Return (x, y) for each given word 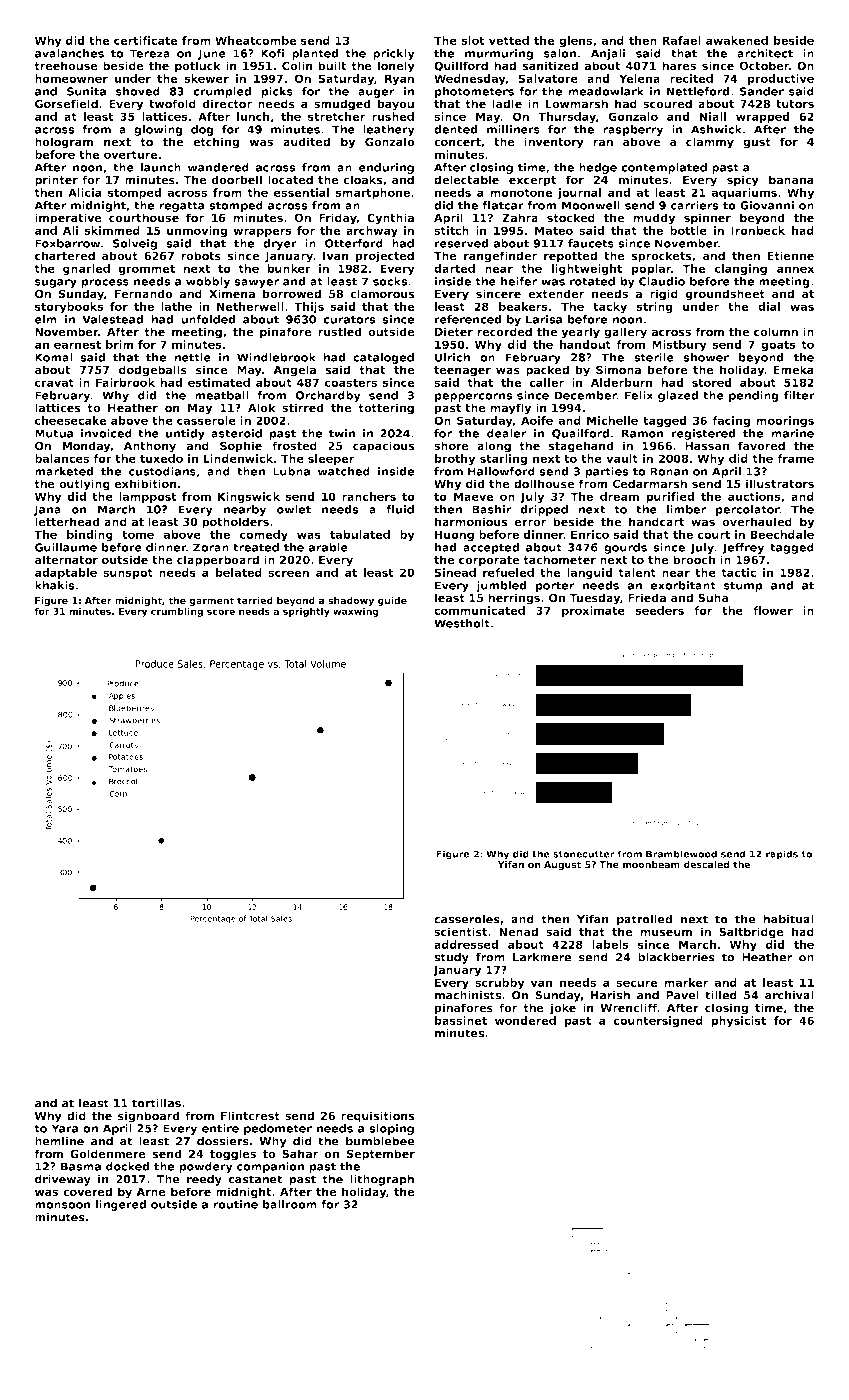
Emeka (793, 369)
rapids (782, 855)
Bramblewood (681, 854)
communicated (479, 610)
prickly (393, 54)
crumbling (177, 612)
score (221, 612)
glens (575, 42)
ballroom (290, 1204)
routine (235, 1204)
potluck (198, 67)
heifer (519, 281)
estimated (219, 382)
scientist (460, 932)
